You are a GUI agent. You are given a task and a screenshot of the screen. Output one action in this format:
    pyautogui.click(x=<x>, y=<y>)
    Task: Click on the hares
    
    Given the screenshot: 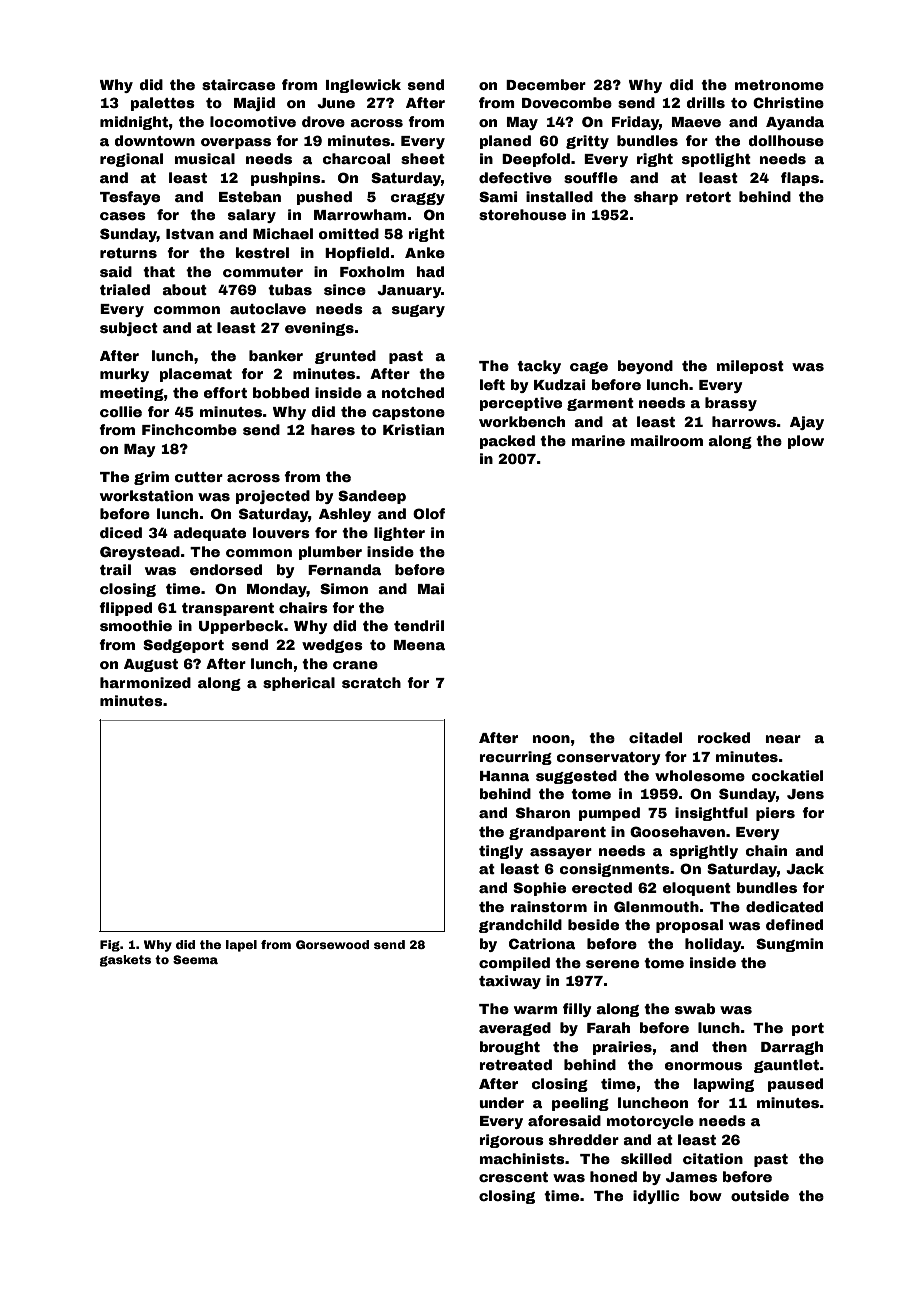 What is the action you would take?
    pyautogui.click(x=333, y=429)
